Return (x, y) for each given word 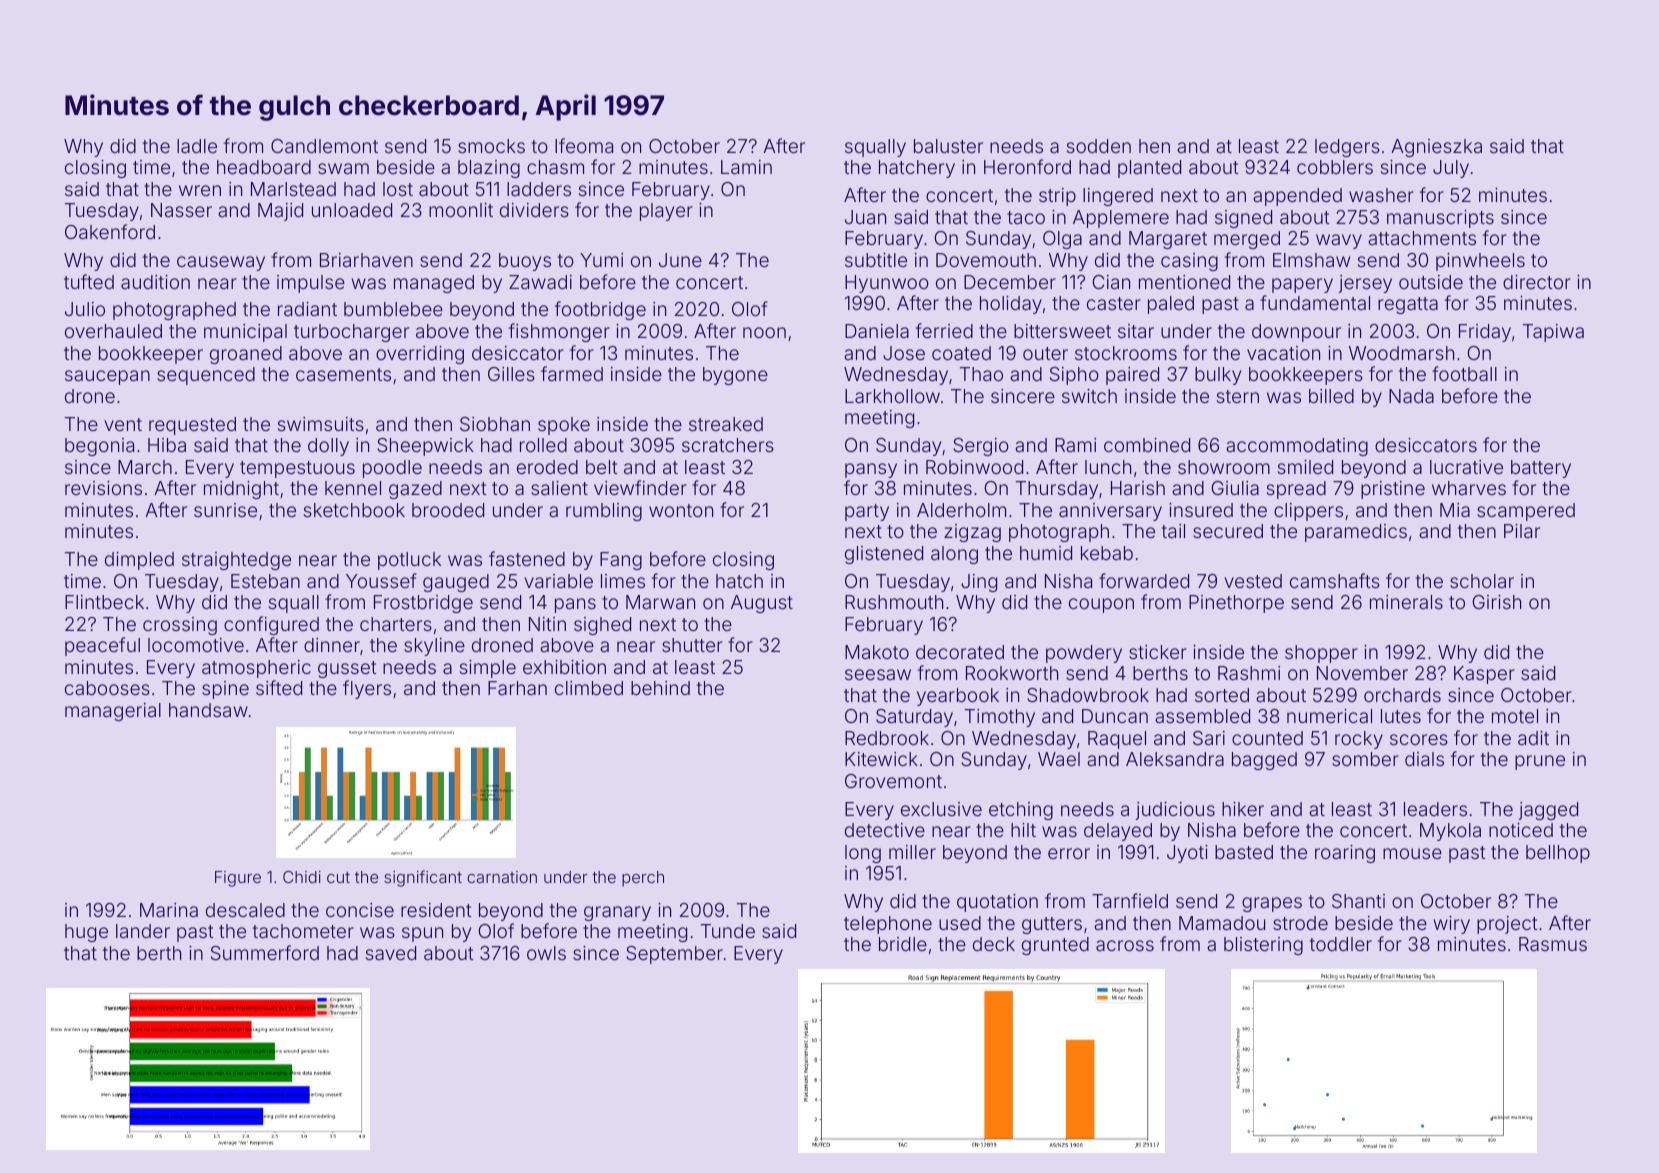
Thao (981, 374)
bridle (903, 944)
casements (343, 374)
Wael (1059, 759)
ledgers (1347, 148)
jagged (1548, 811)
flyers (367, 689)
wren (200, 190)
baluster (948, 146)
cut (338, 877)
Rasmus (1553, 944)
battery (1541, 469)
